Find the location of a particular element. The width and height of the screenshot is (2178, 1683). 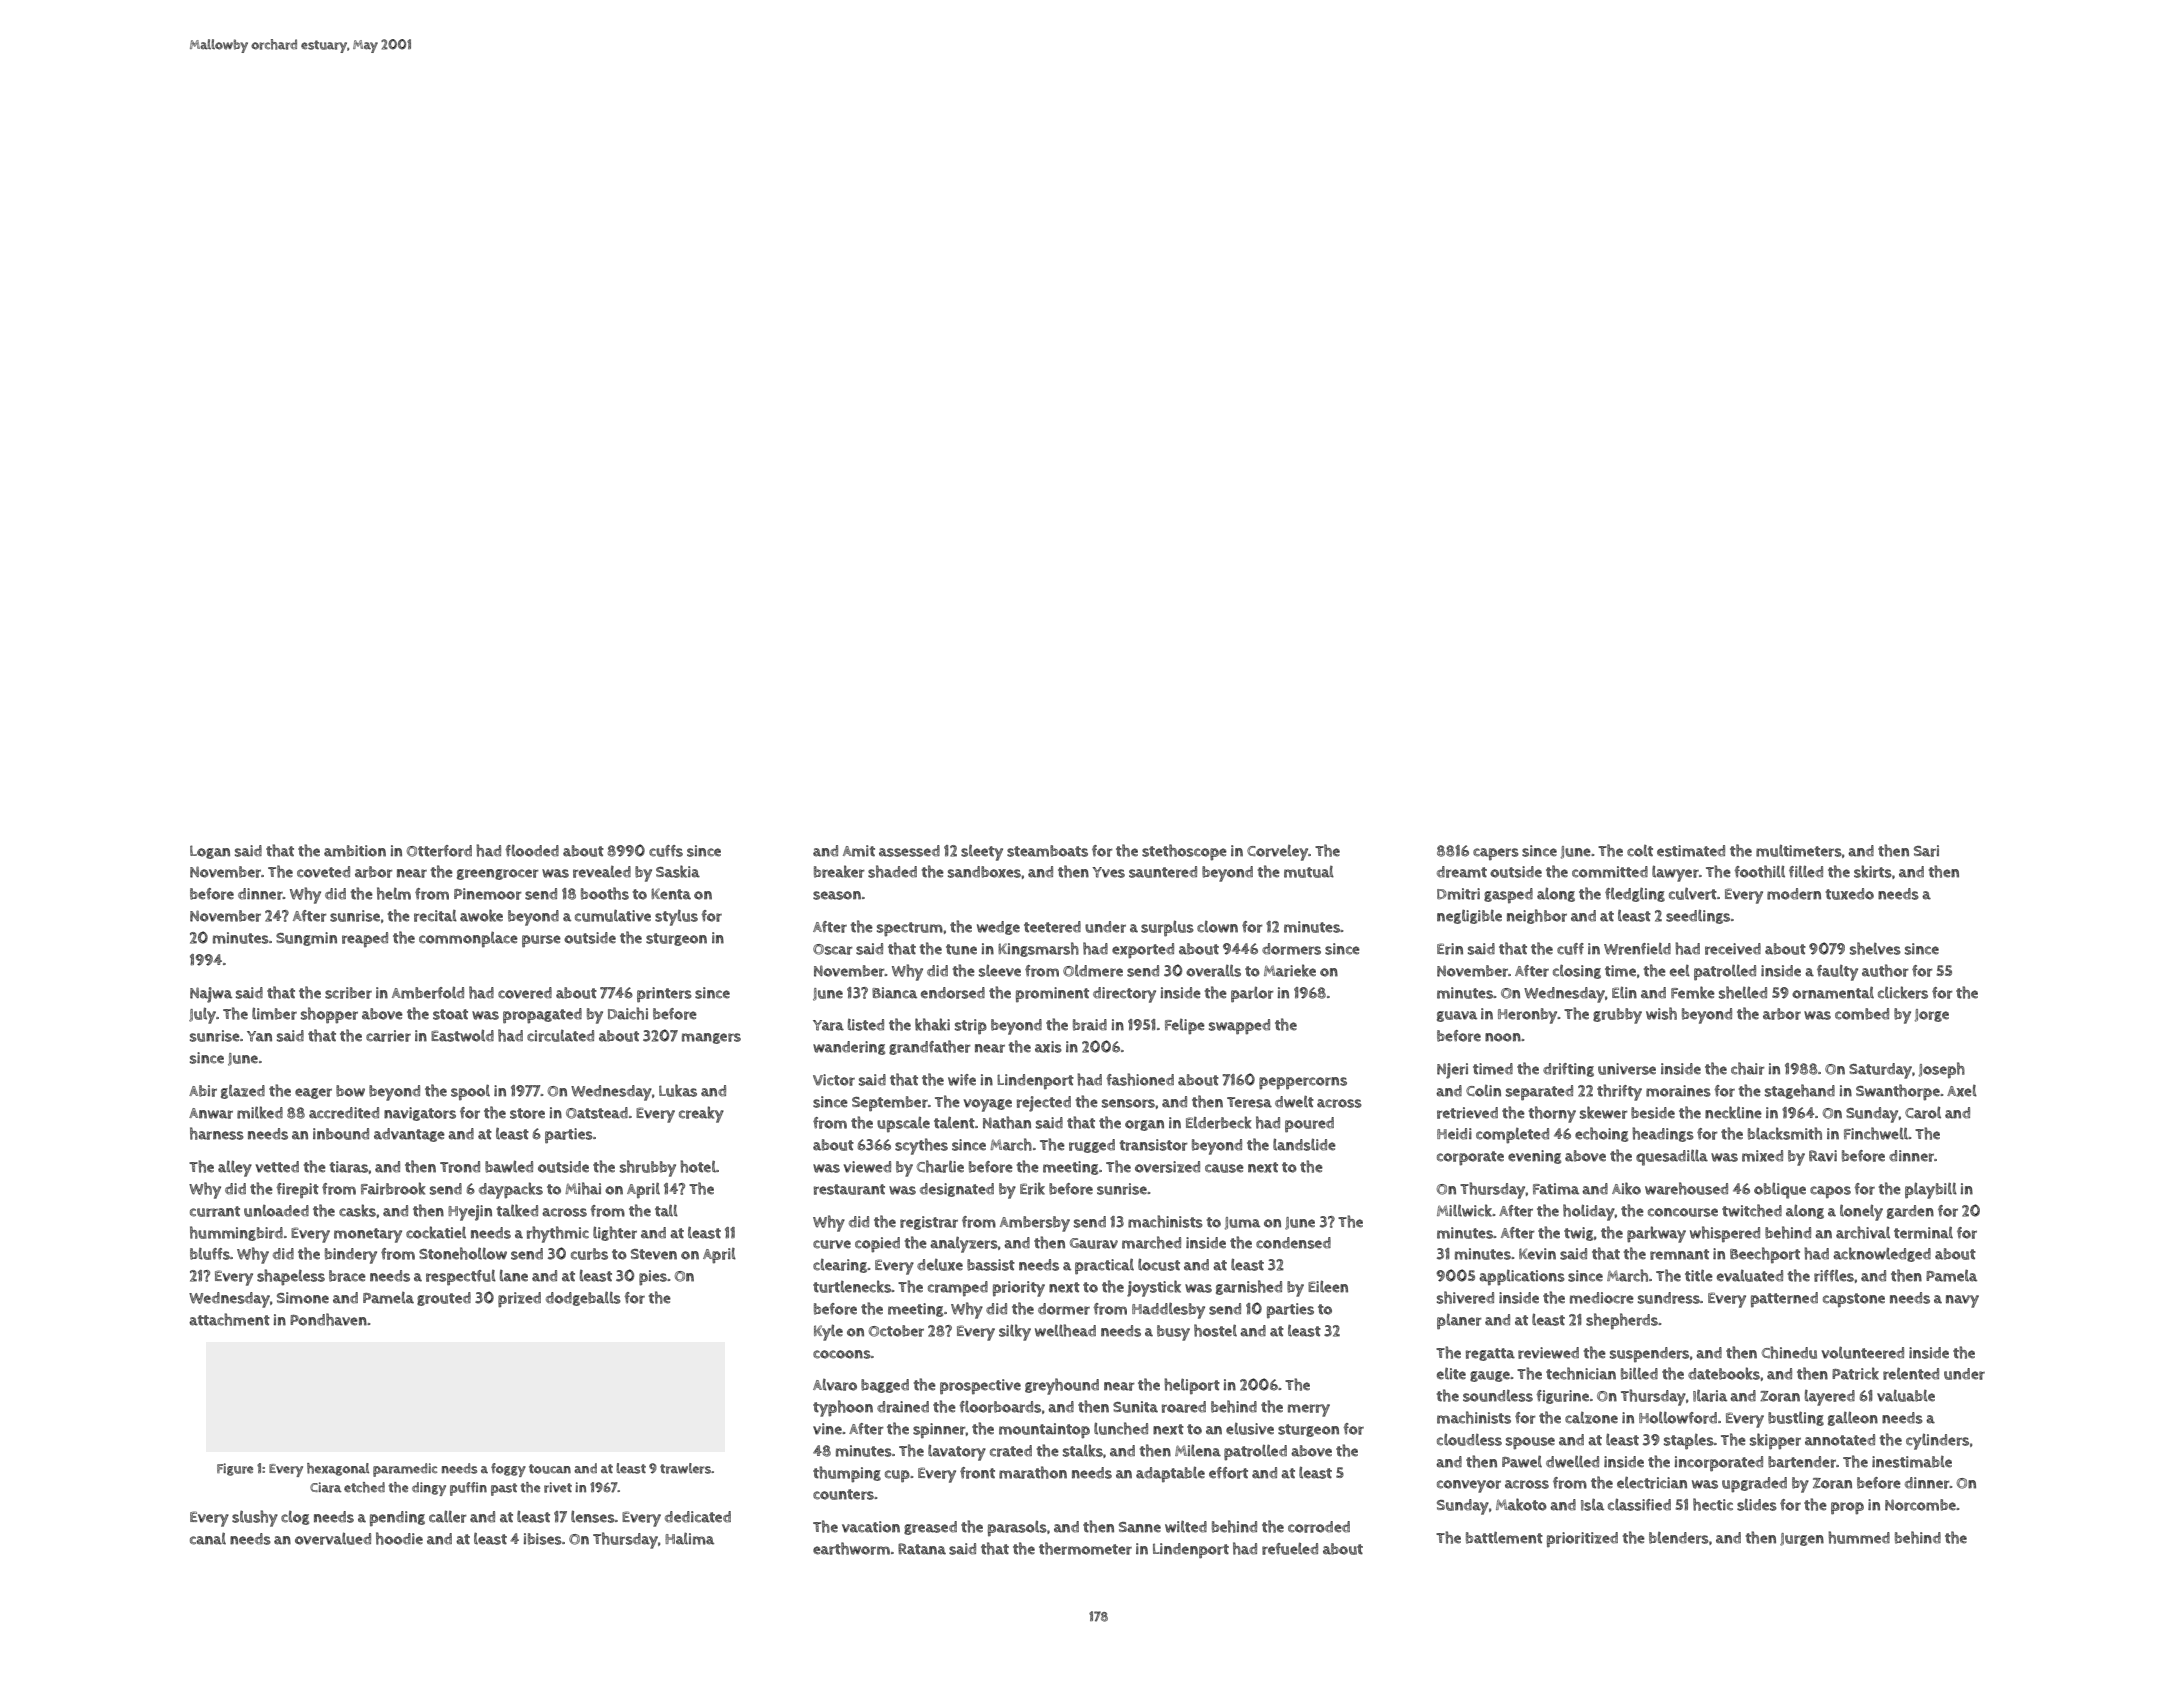

estimated is located at coordinates (1691, 851).
